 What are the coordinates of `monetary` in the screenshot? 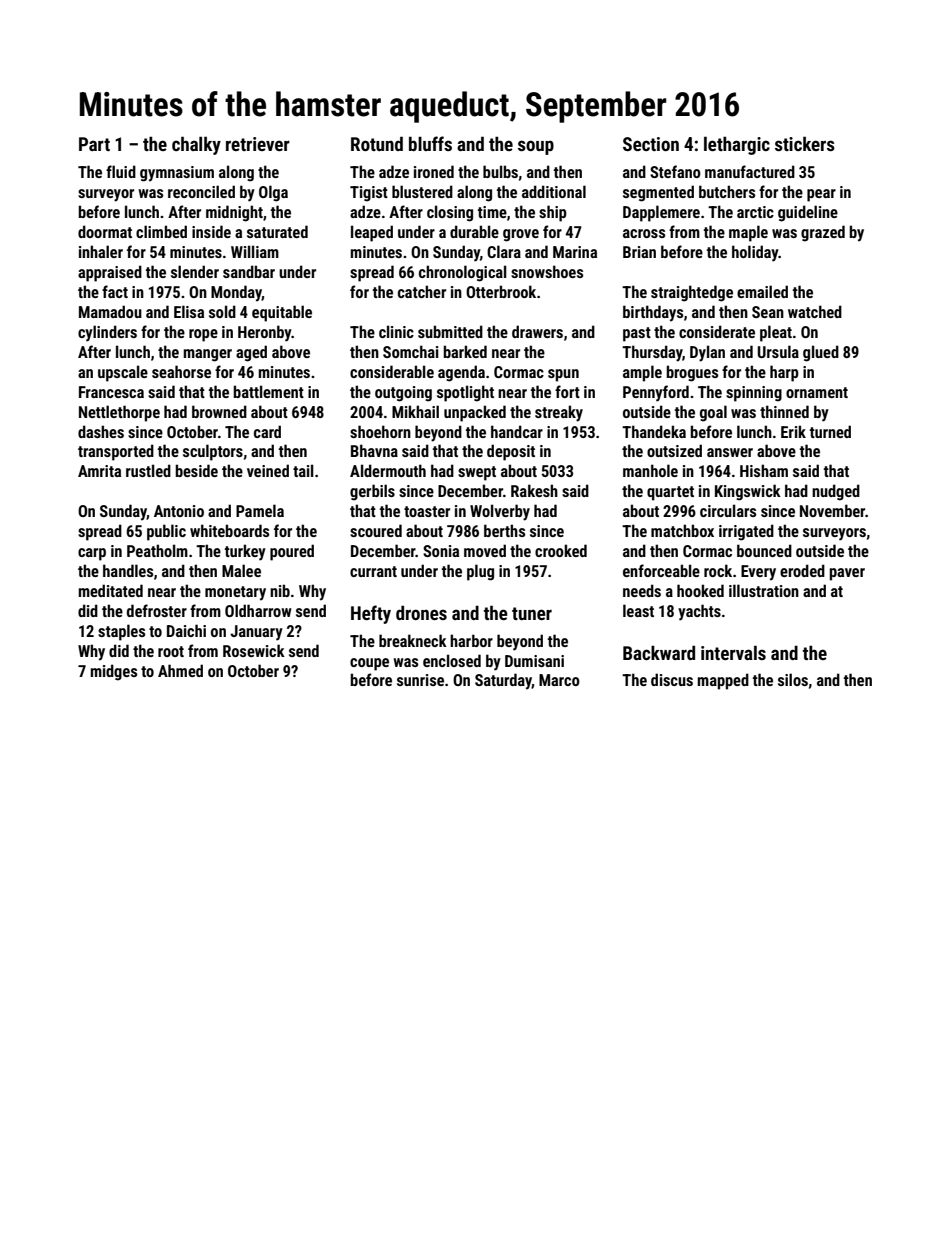 It's located at (235, 593).
